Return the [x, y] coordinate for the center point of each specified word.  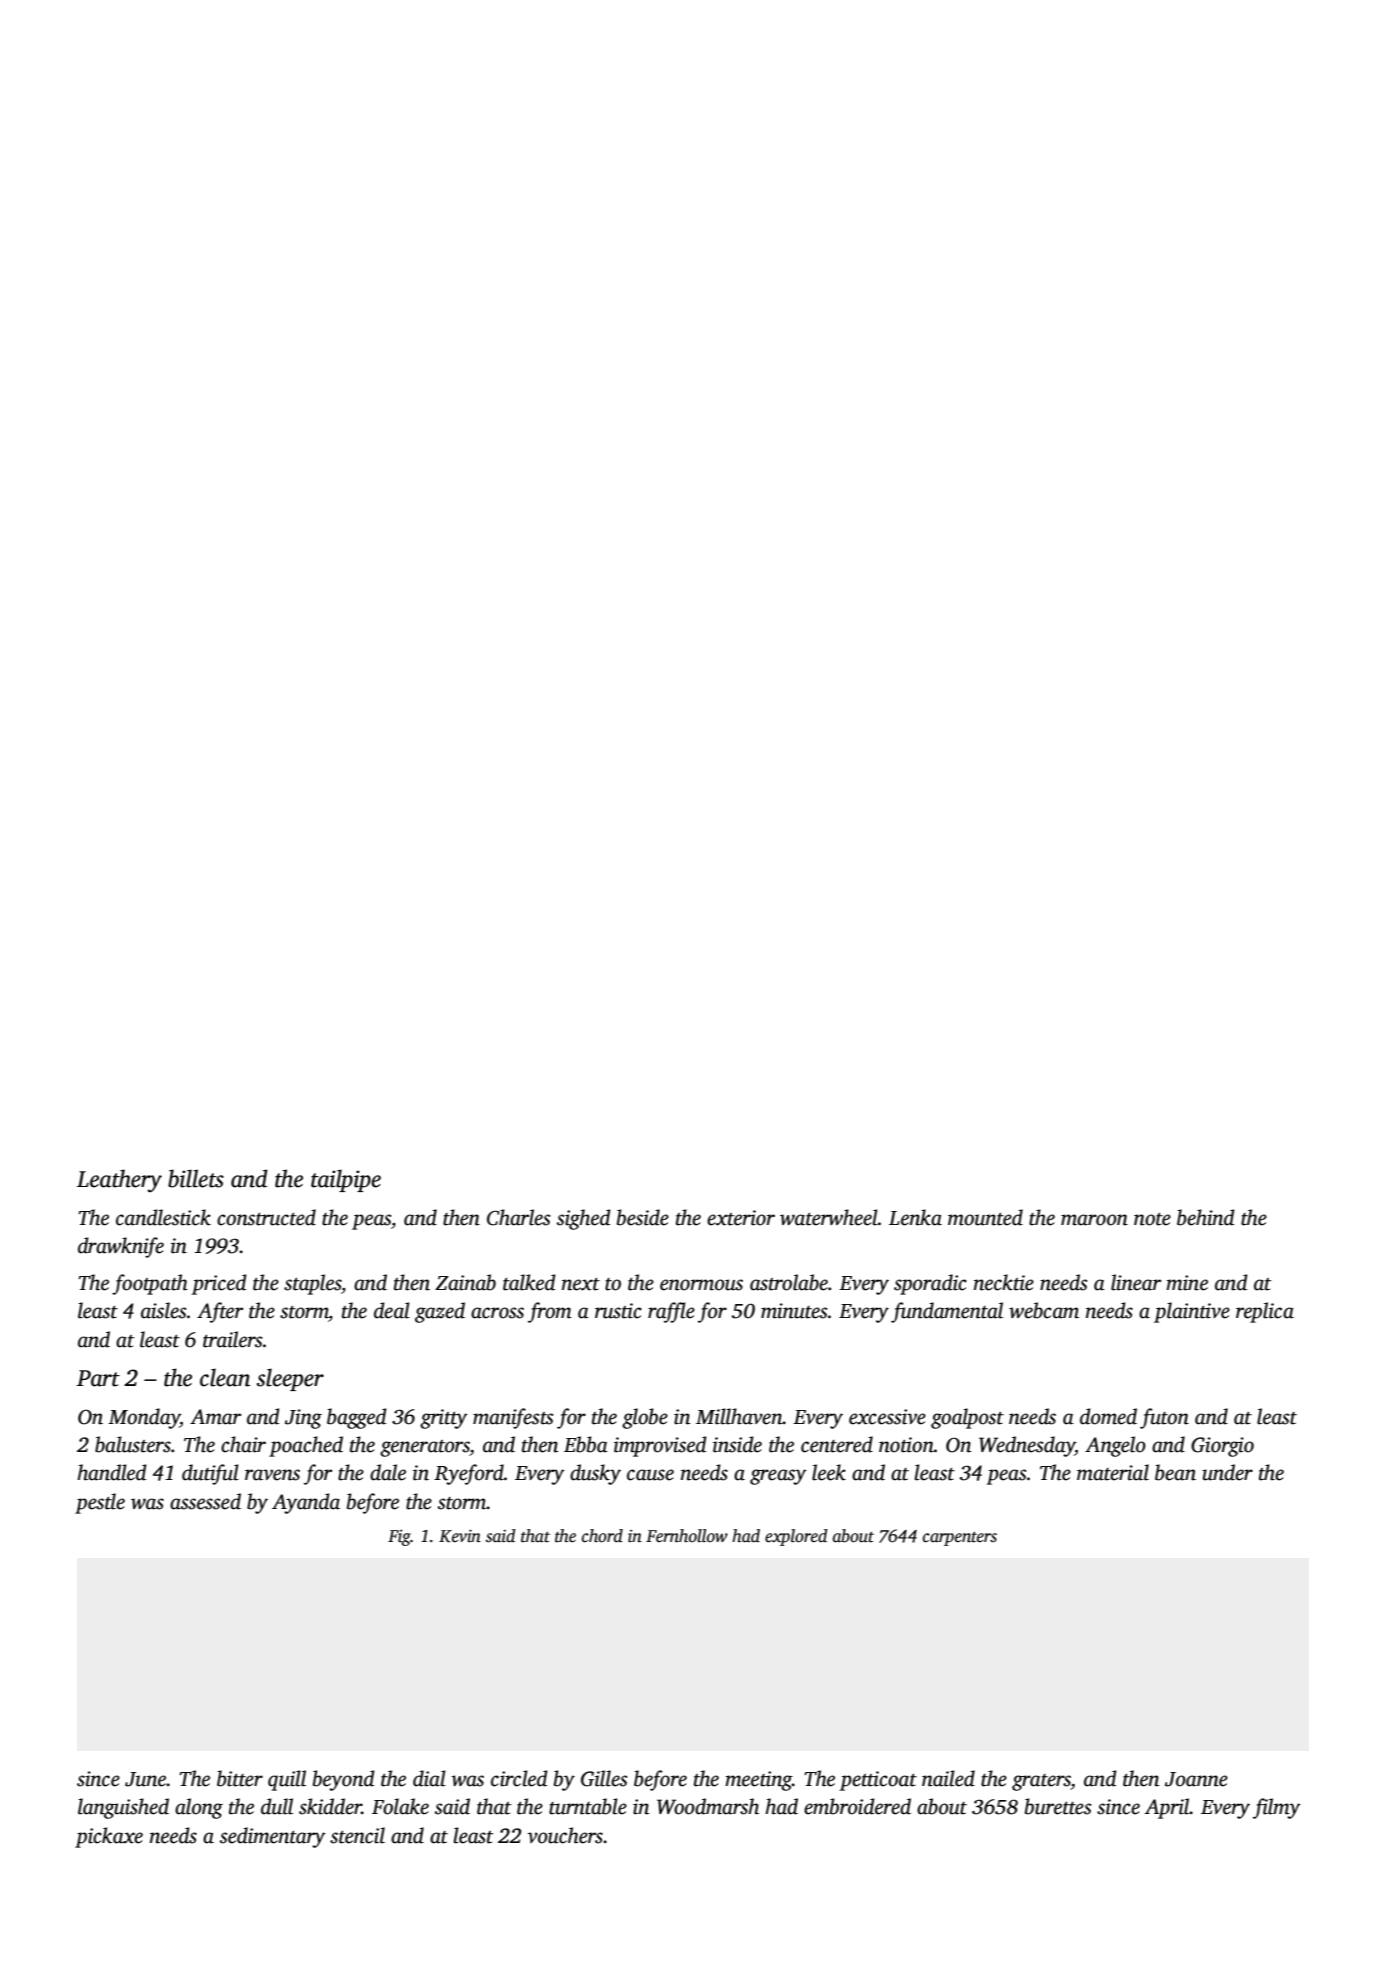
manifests [513, 1418]
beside [643, 1217]
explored [796, 1537]
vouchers [565, 1835]
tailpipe [346, 1180]
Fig [399, 1538]
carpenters [960, 1539]
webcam [1044, 1310]
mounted [985, 1217]
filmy [1276, 1808]
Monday [144, 1418]
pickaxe [109, 1837]
